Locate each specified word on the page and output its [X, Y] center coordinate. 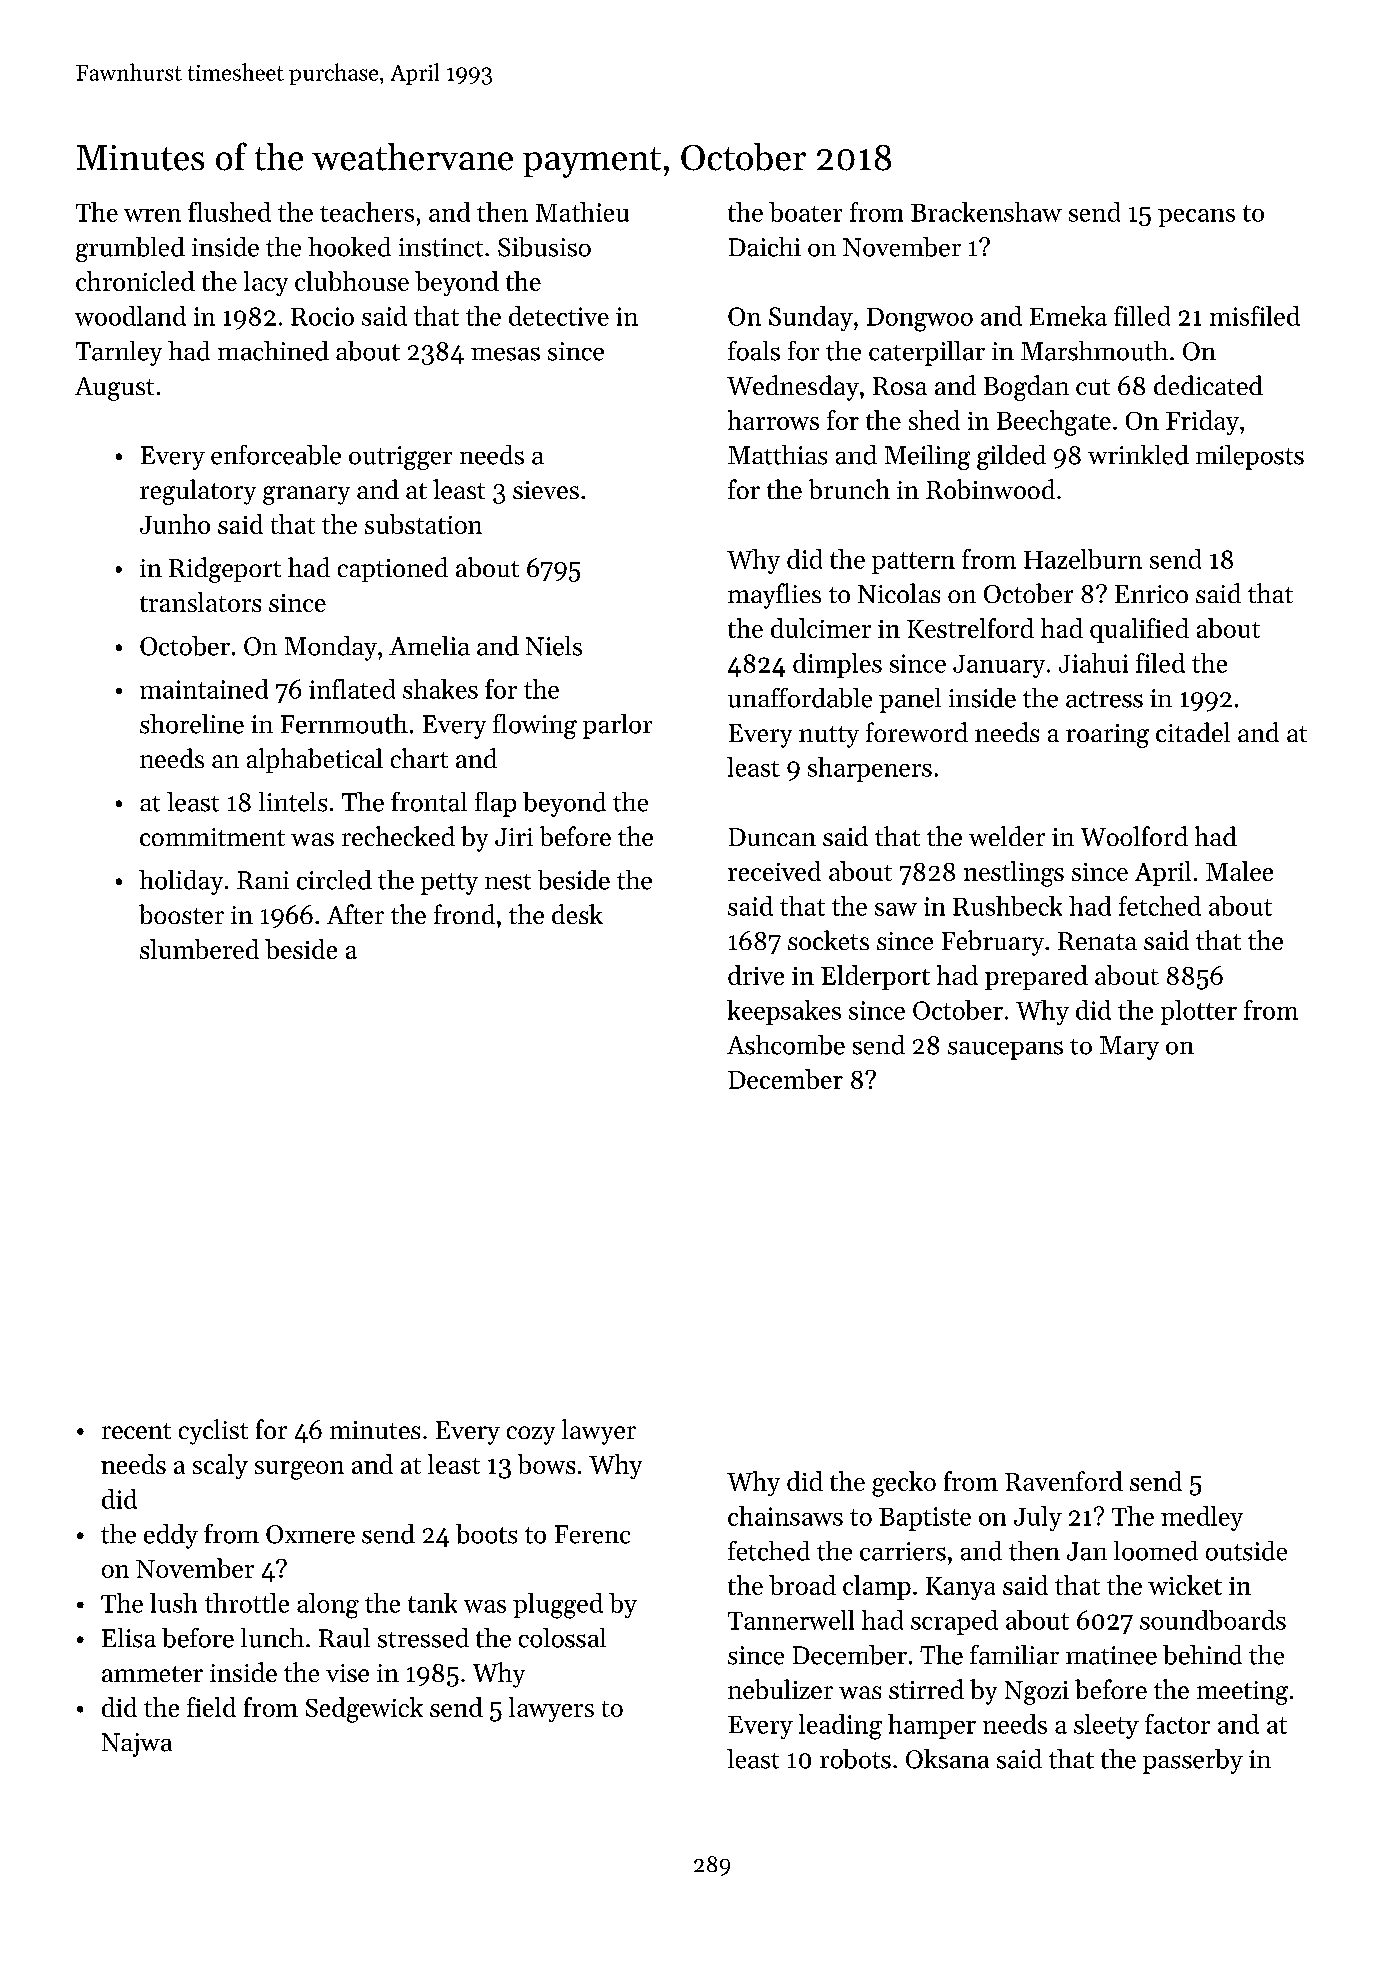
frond [464, 914]
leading [840, 1727]
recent [136, 1431]
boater [805, 212]
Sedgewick [364, 1710]
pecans [1196, 218]
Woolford [1134, 836]
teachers [367, 212]
